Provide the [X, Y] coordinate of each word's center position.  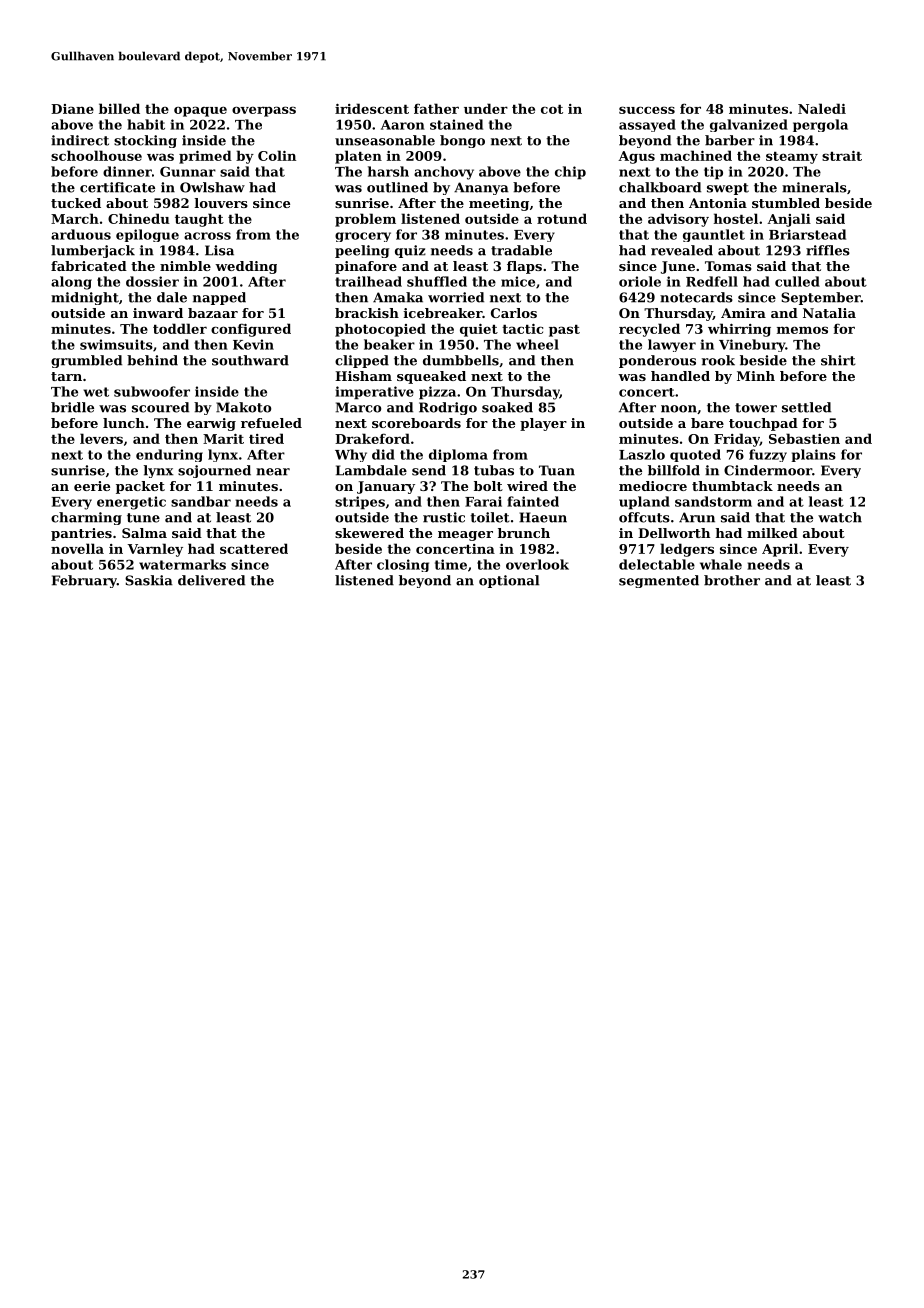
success [647, 110]
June [678, 267]
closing [403, 565]
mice [518, 281]
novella [77, 548]
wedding [246, 267]
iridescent [372, 108]
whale [721, 564]
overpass [264, 111]
